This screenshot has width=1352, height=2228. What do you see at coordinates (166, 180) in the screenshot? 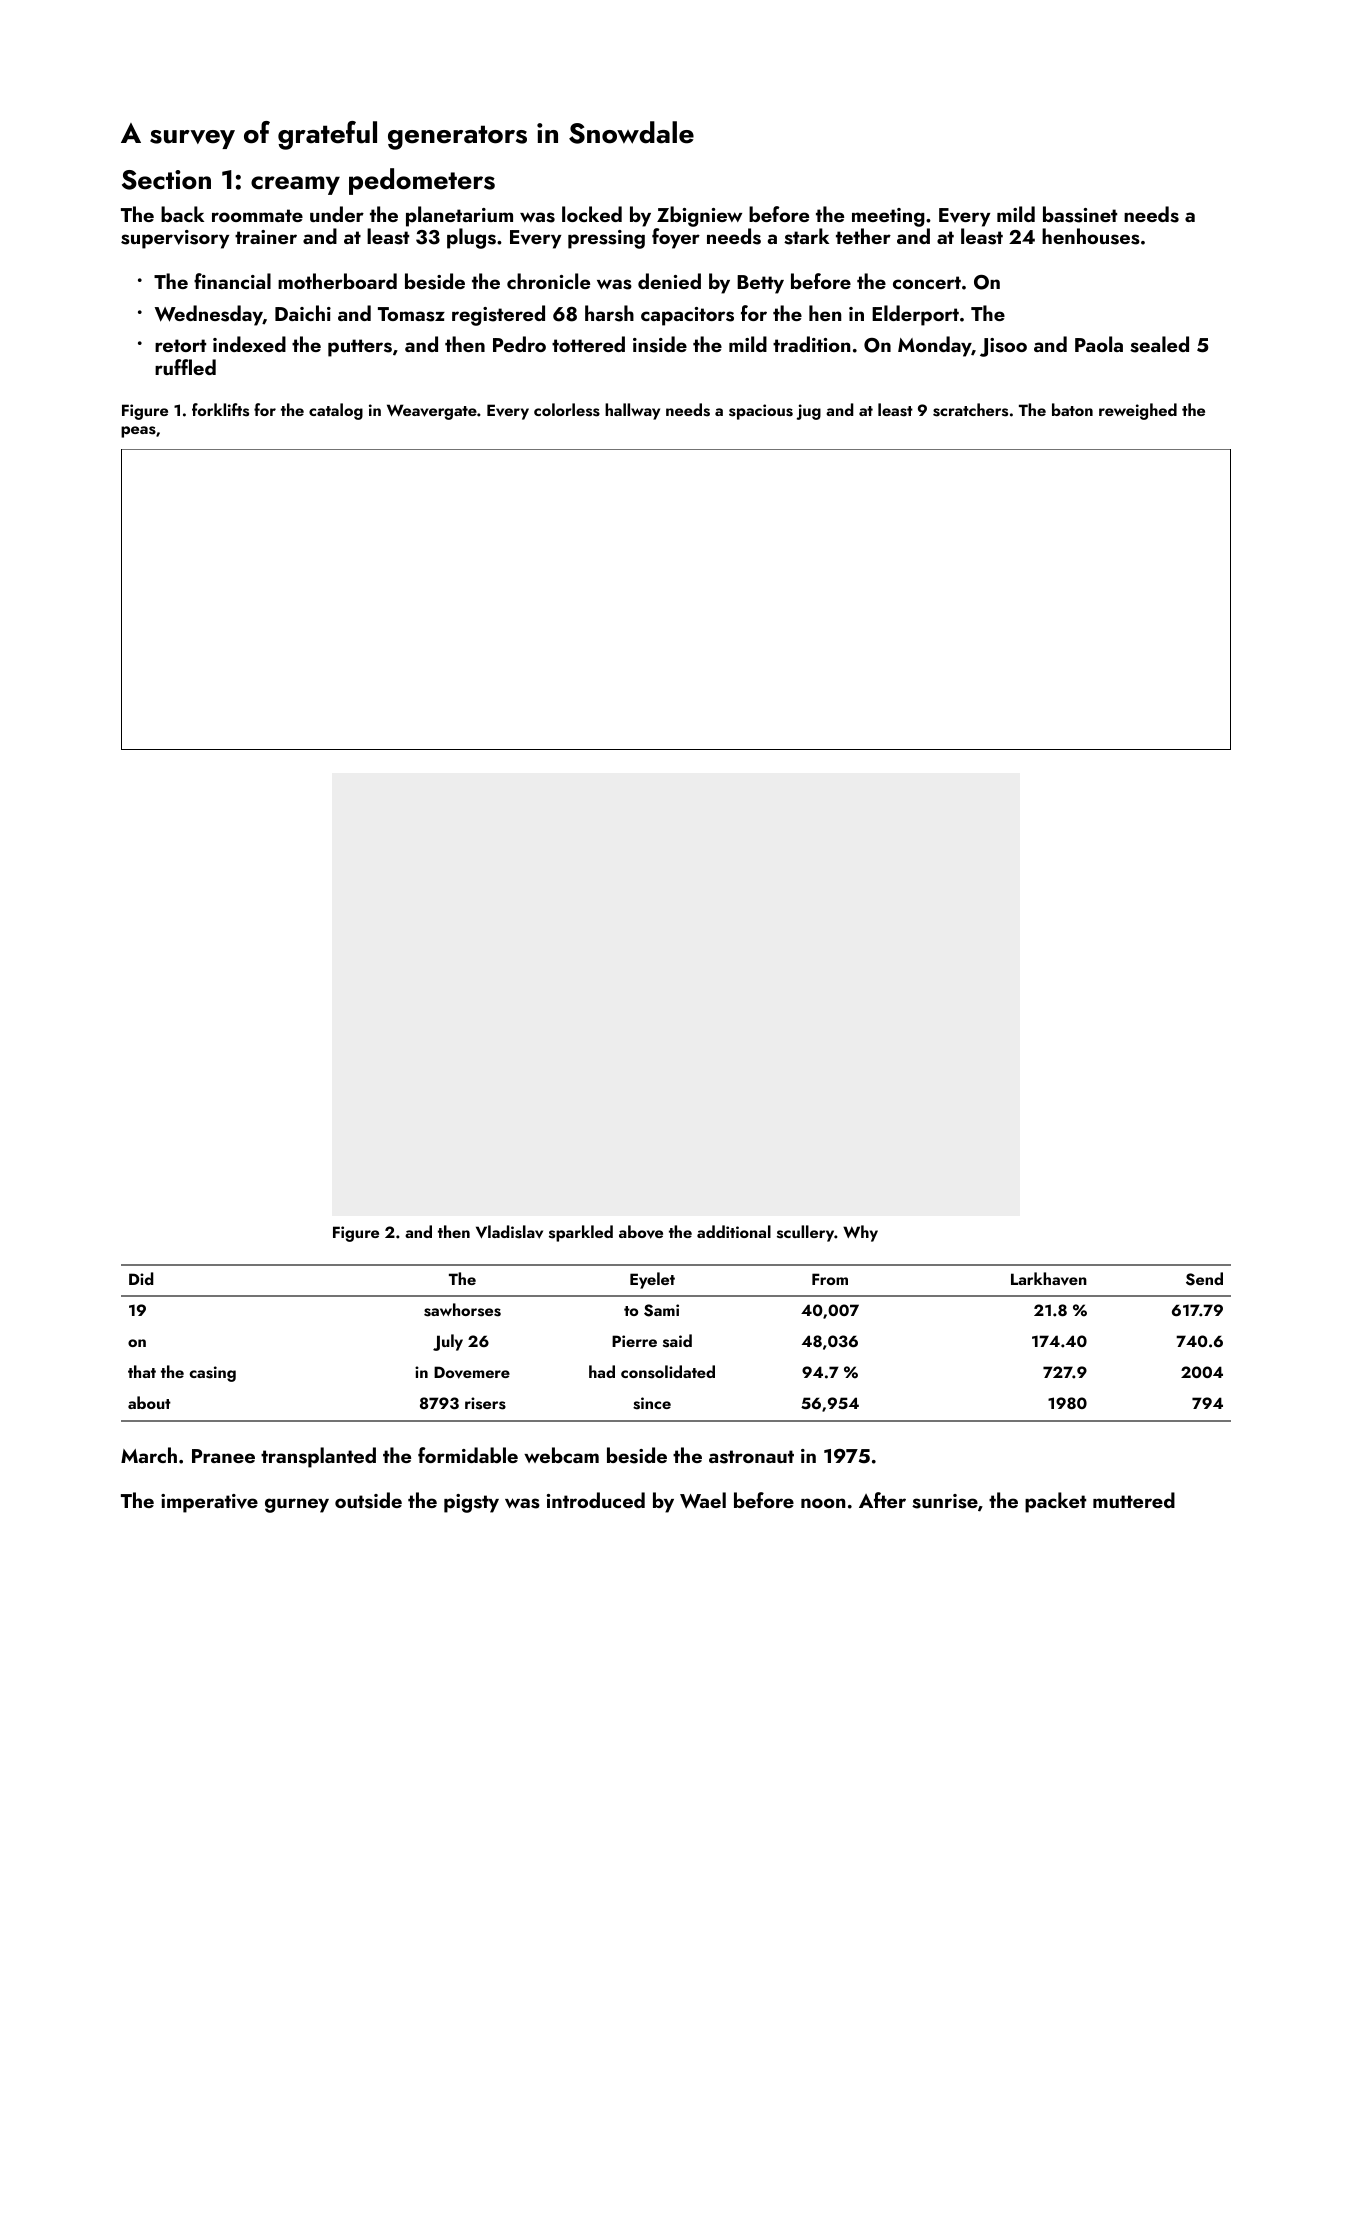
I see `Section` at bounding box center [166, 180].
